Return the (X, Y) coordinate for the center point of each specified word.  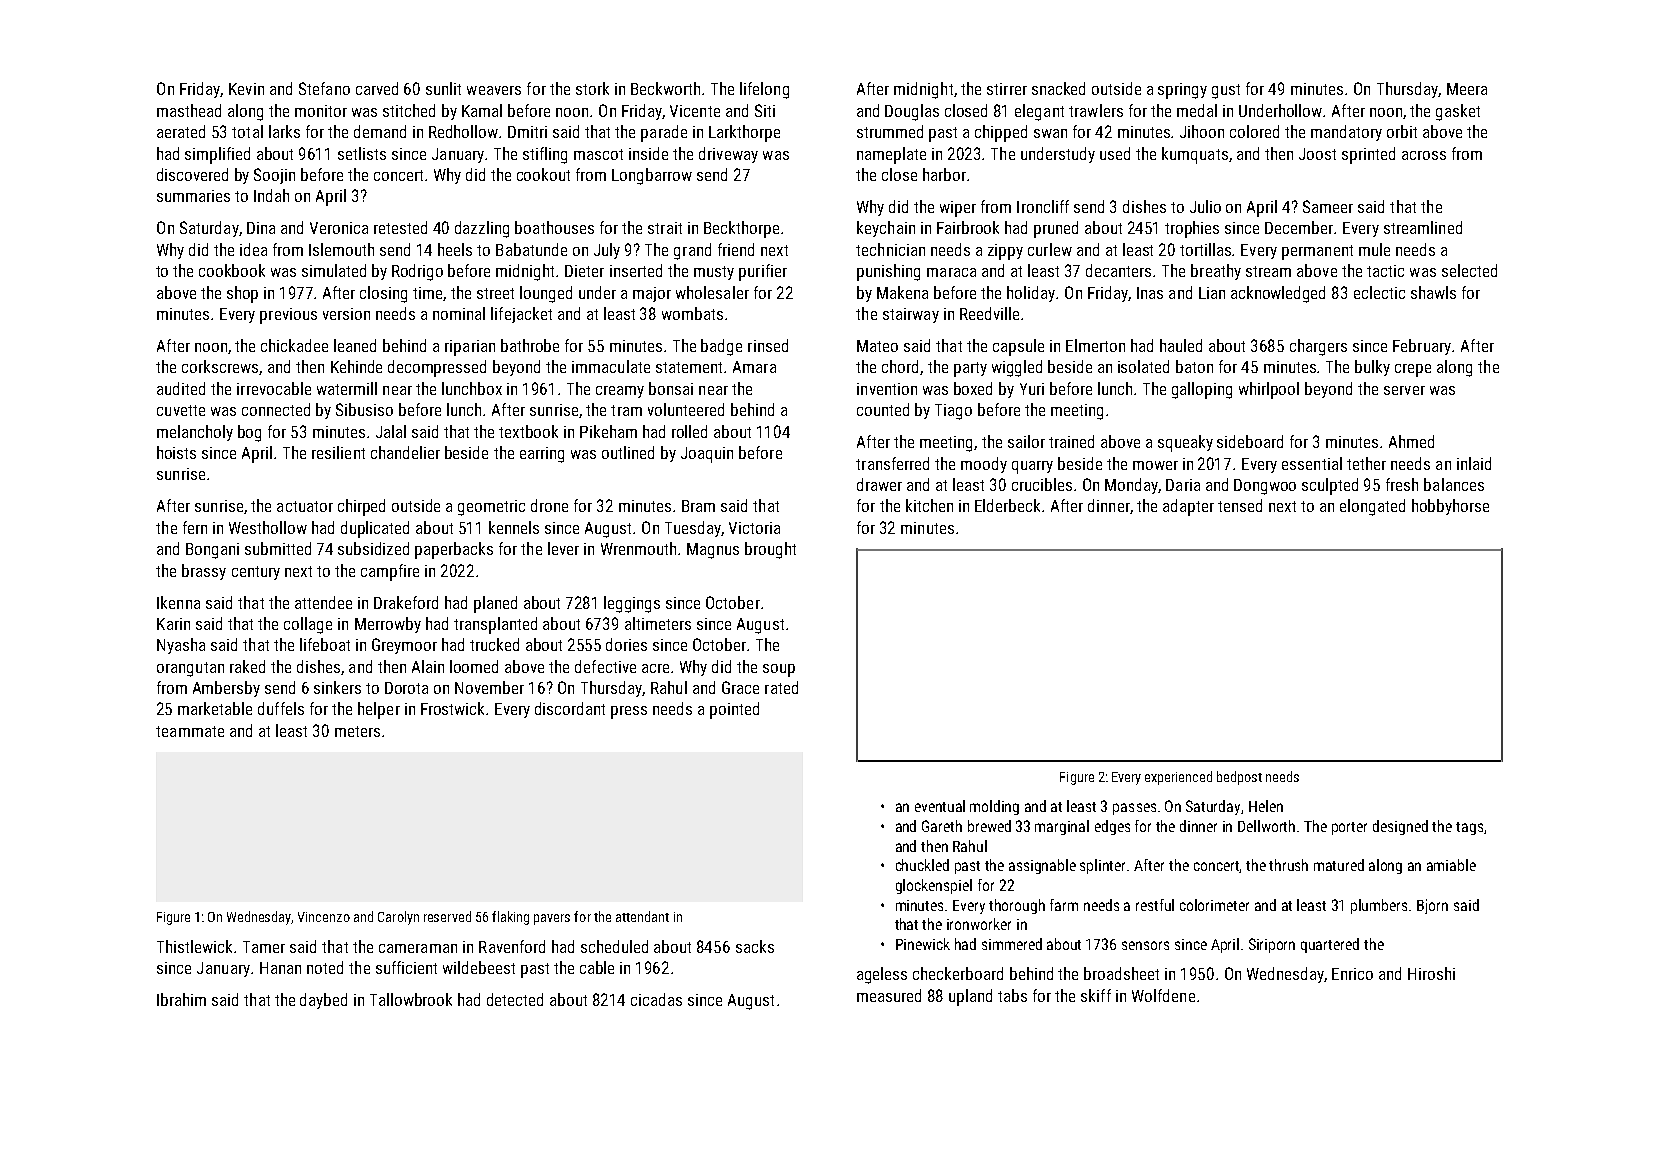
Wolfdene (1163, 995)
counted (883, 409)
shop (242, 294)
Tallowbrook (411, 999)
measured (889, 995)
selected (1469, 270)
